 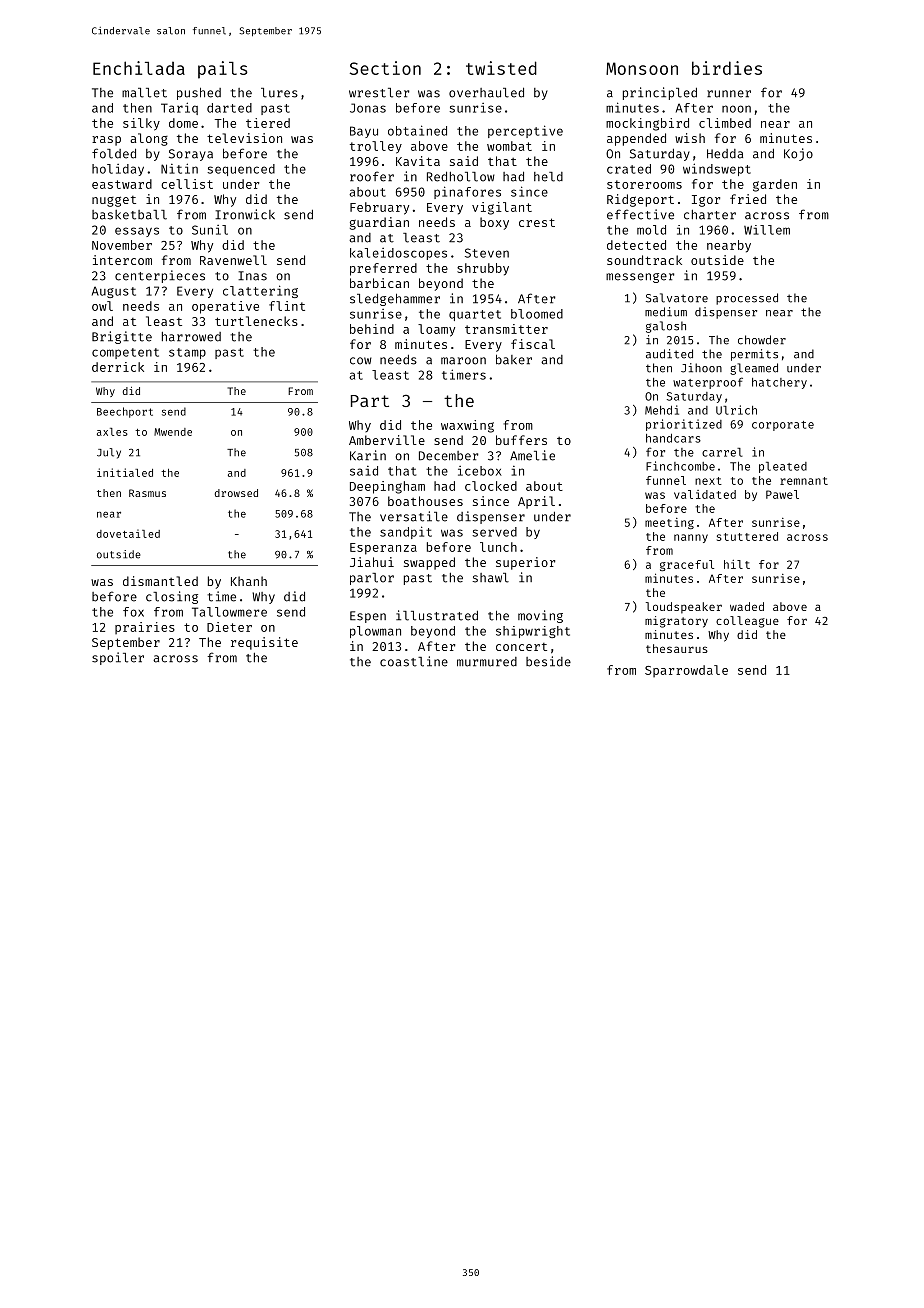 What do you see at coordinates (229, 627) in the screenshot?
I see `Dieter` at bounding box center [229, 627].
